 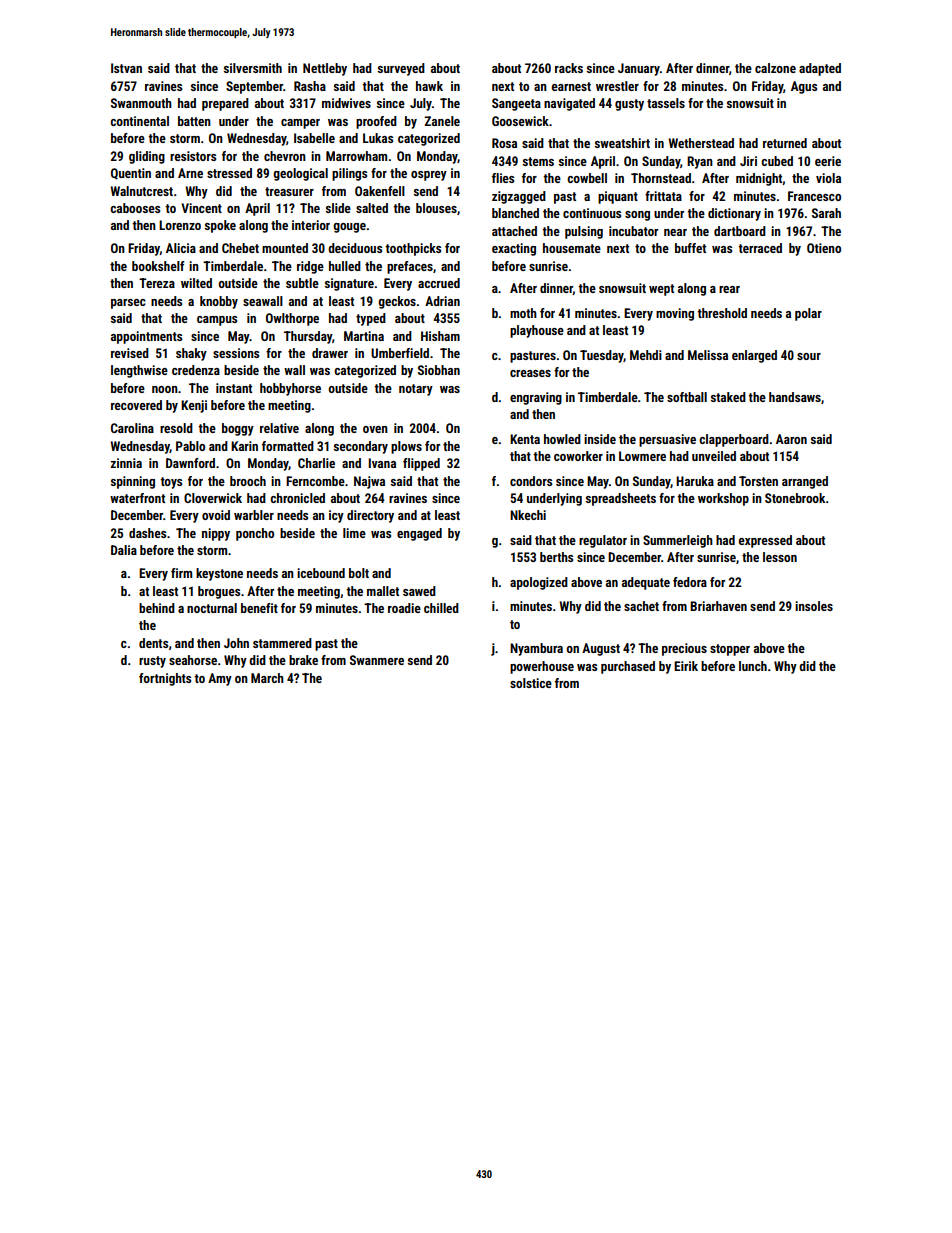 What do you see at coordinates (569, 68) in the image?
I see `racks` at bounding box center [569, 68].
